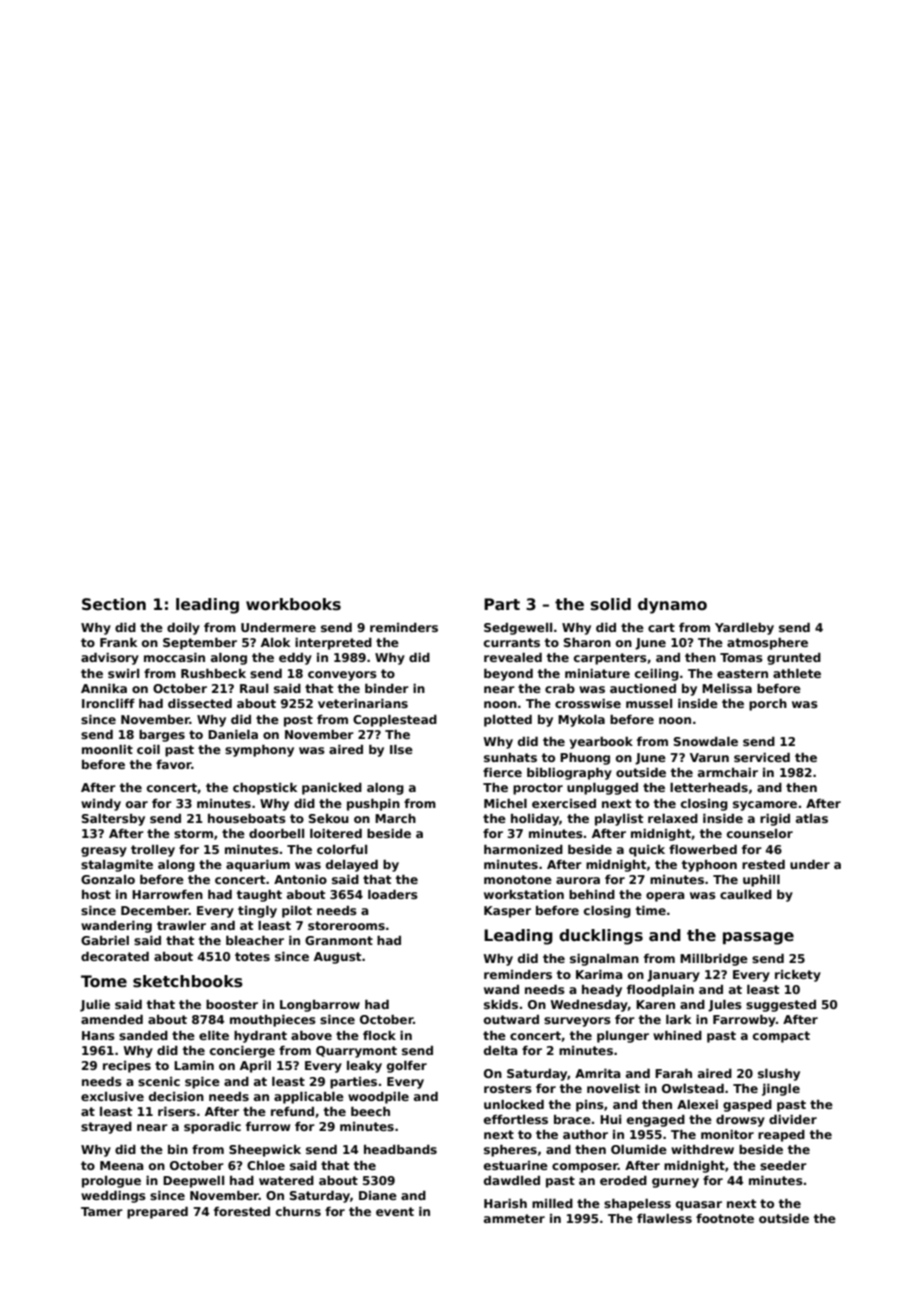  Describe the element at coordinates (661, 627) in the image. I see `cart` at that location.
